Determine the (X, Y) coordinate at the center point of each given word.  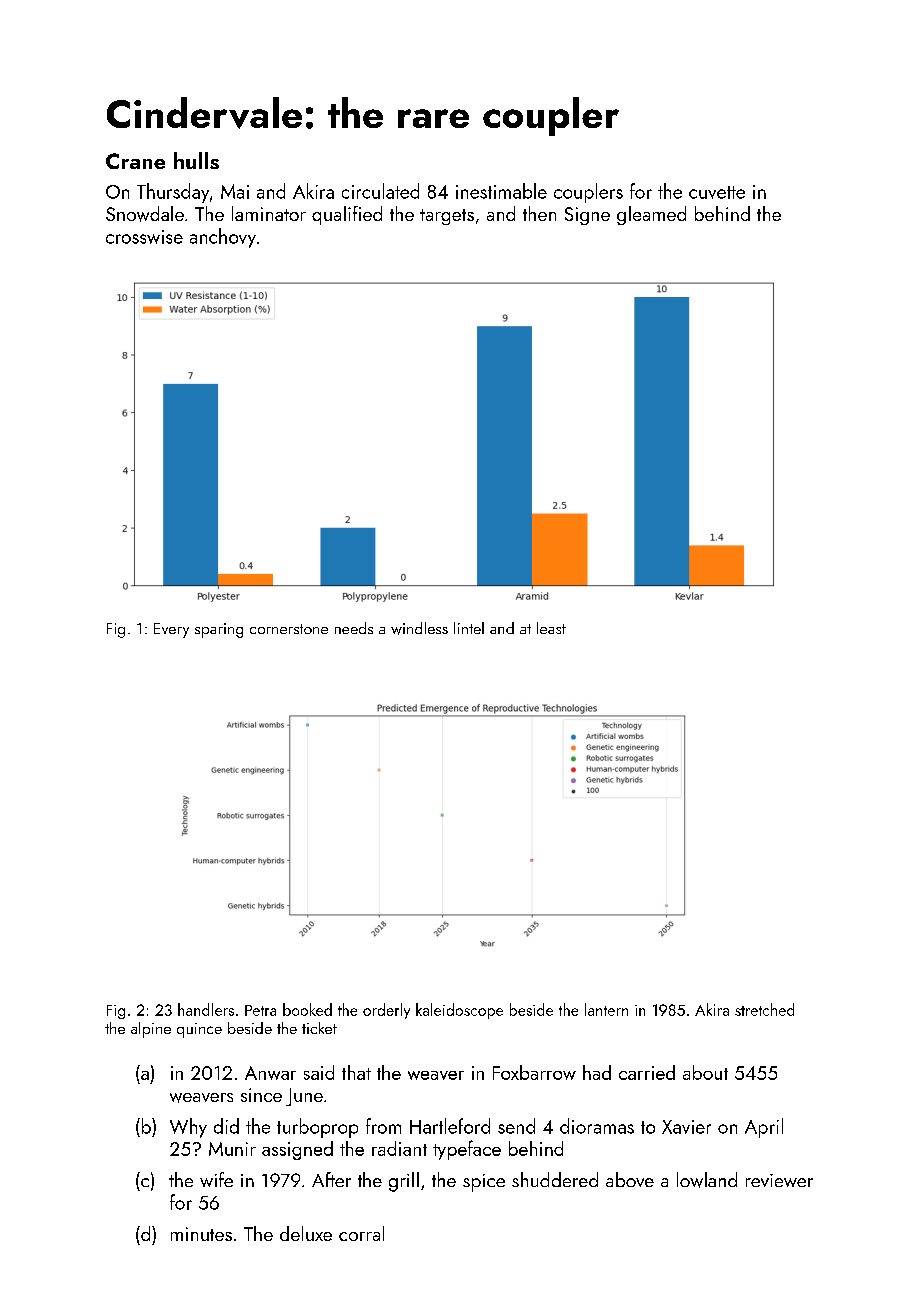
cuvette (717, 192)
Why (188, 1128)
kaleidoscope (459, 1011)
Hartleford (450, 1126)
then (539, 213)
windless (419, 628)
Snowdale (145, 214)
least (551, 628)
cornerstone (289, 629)
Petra (260, 1010)
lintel (469, 628)
